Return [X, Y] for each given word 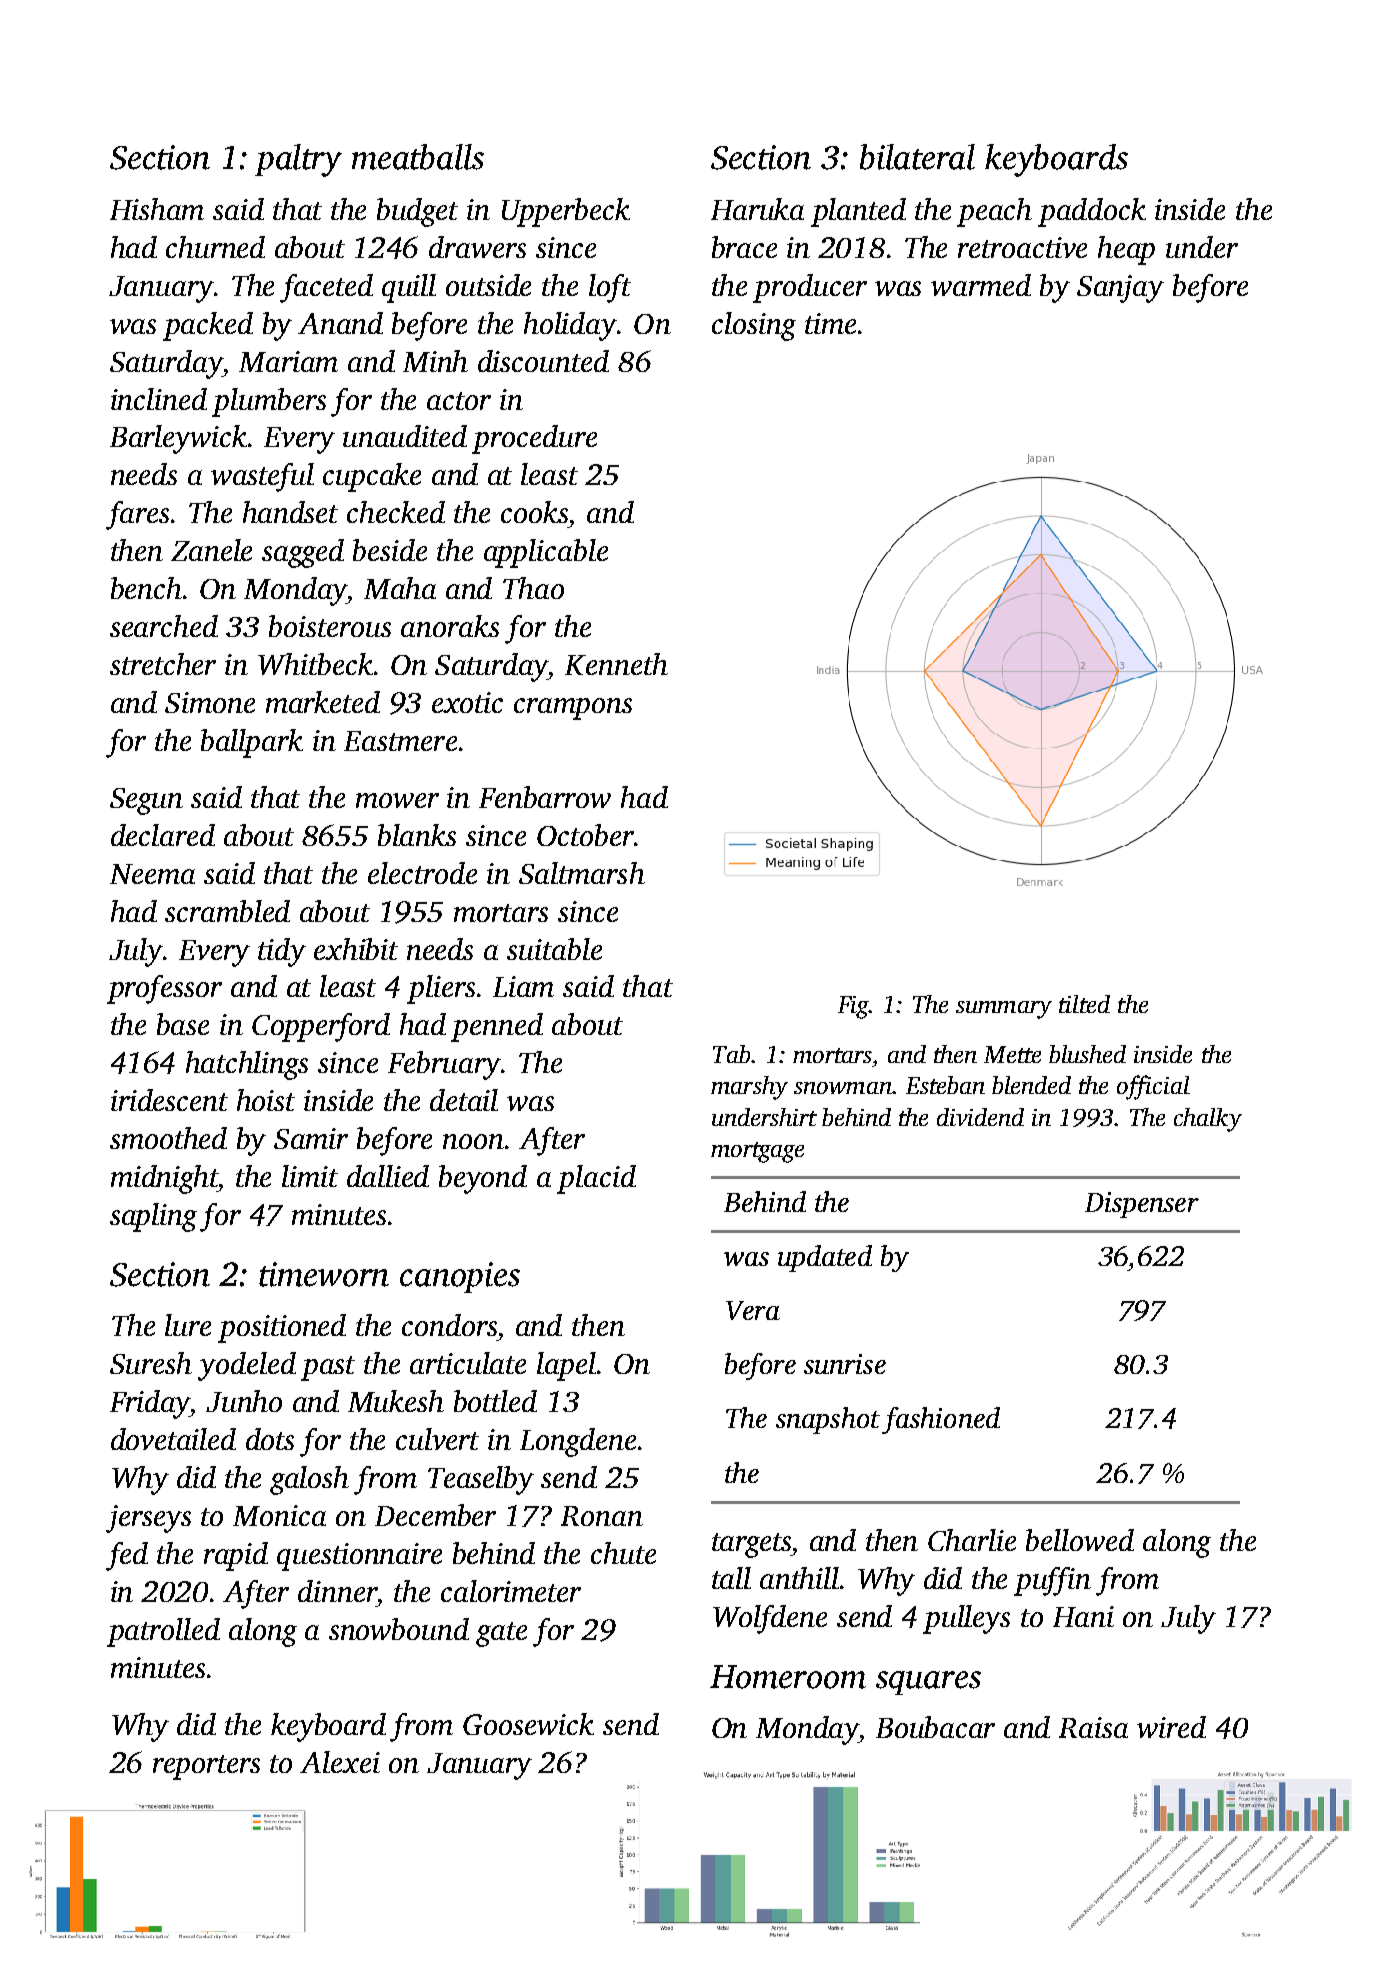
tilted [1084, 1004]
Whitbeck [315, 664]
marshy [749, 1088]
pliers [441, 989]
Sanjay [1120, 289]
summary [1004, 1010]
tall [731, 1578]
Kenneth [616, 664]
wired [1171, 1727]
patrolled [163, 1632]
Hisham [157, 209]
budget [417, 212]
